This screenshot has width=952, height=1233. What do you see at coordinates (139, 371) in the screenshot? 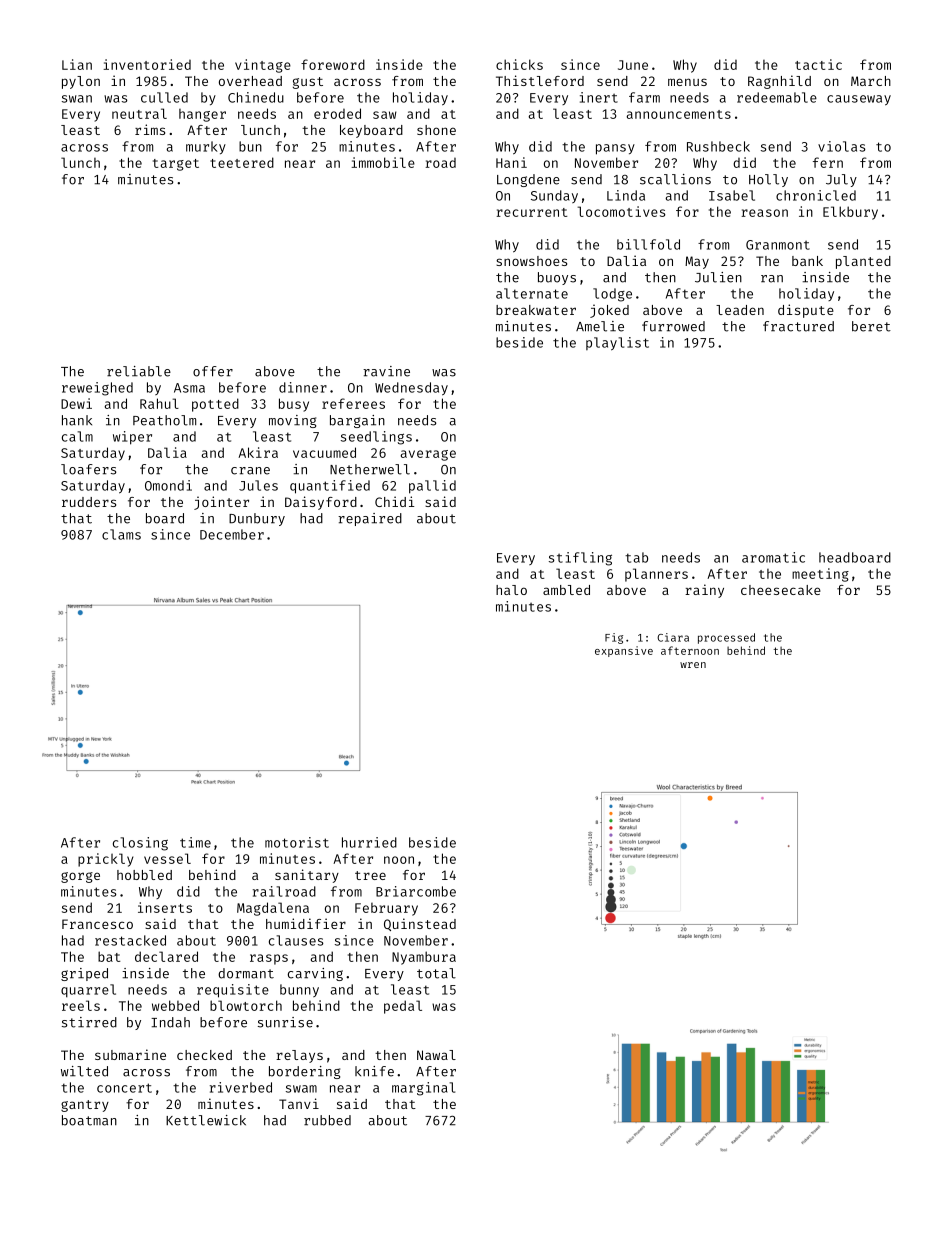
I see `reliable` at bounding box center [139, 371].
